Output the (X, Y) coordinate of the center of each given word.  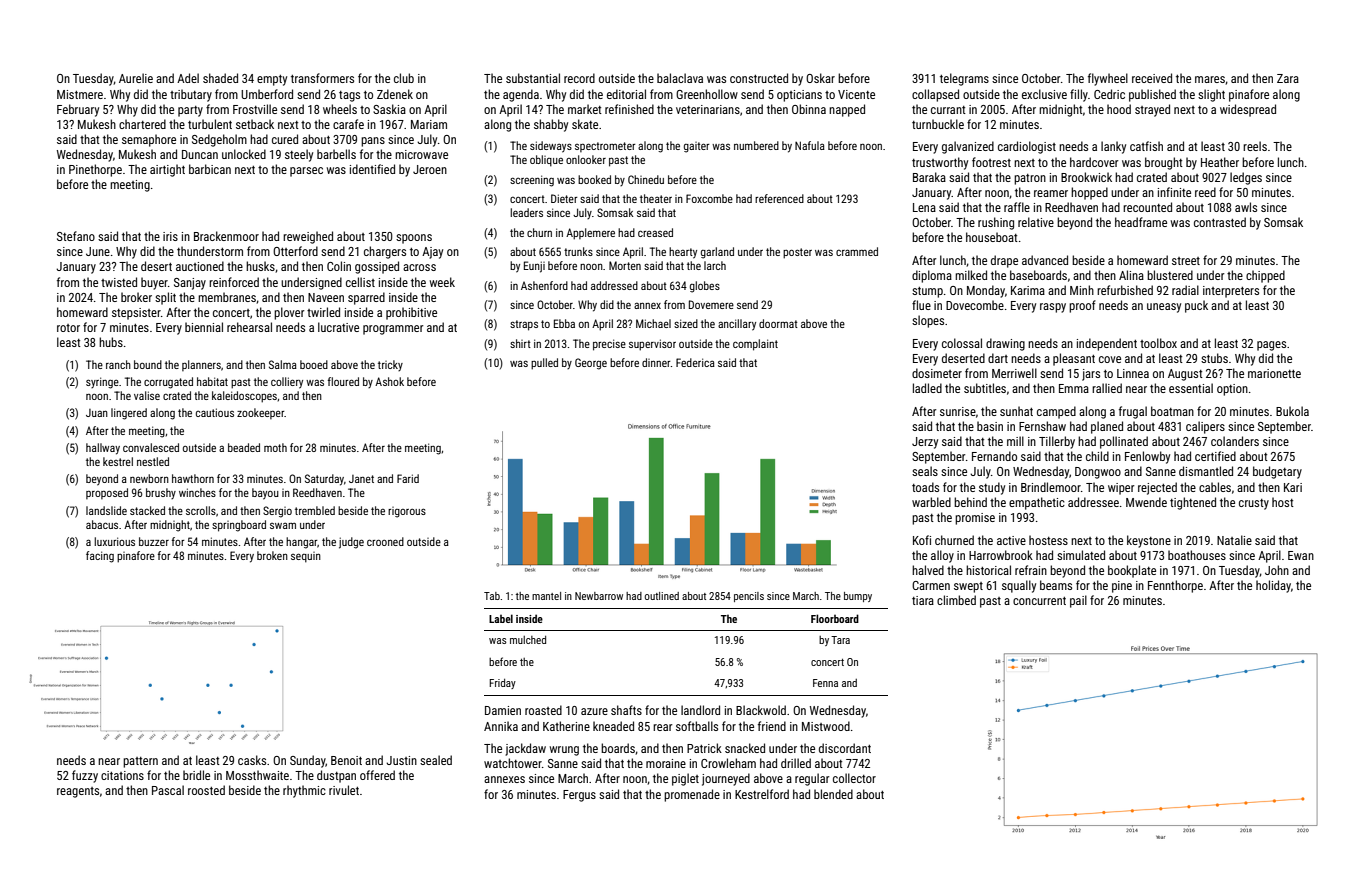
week (442, 282)
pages (1271, 346)
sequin (306, 557)
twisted (119, 282)
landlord (700, 710)
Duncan (200, 154)
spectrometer (605, 147)
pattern (140, 762)
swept (968, 587)
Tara (840, 640)
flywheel (1108, 79)
